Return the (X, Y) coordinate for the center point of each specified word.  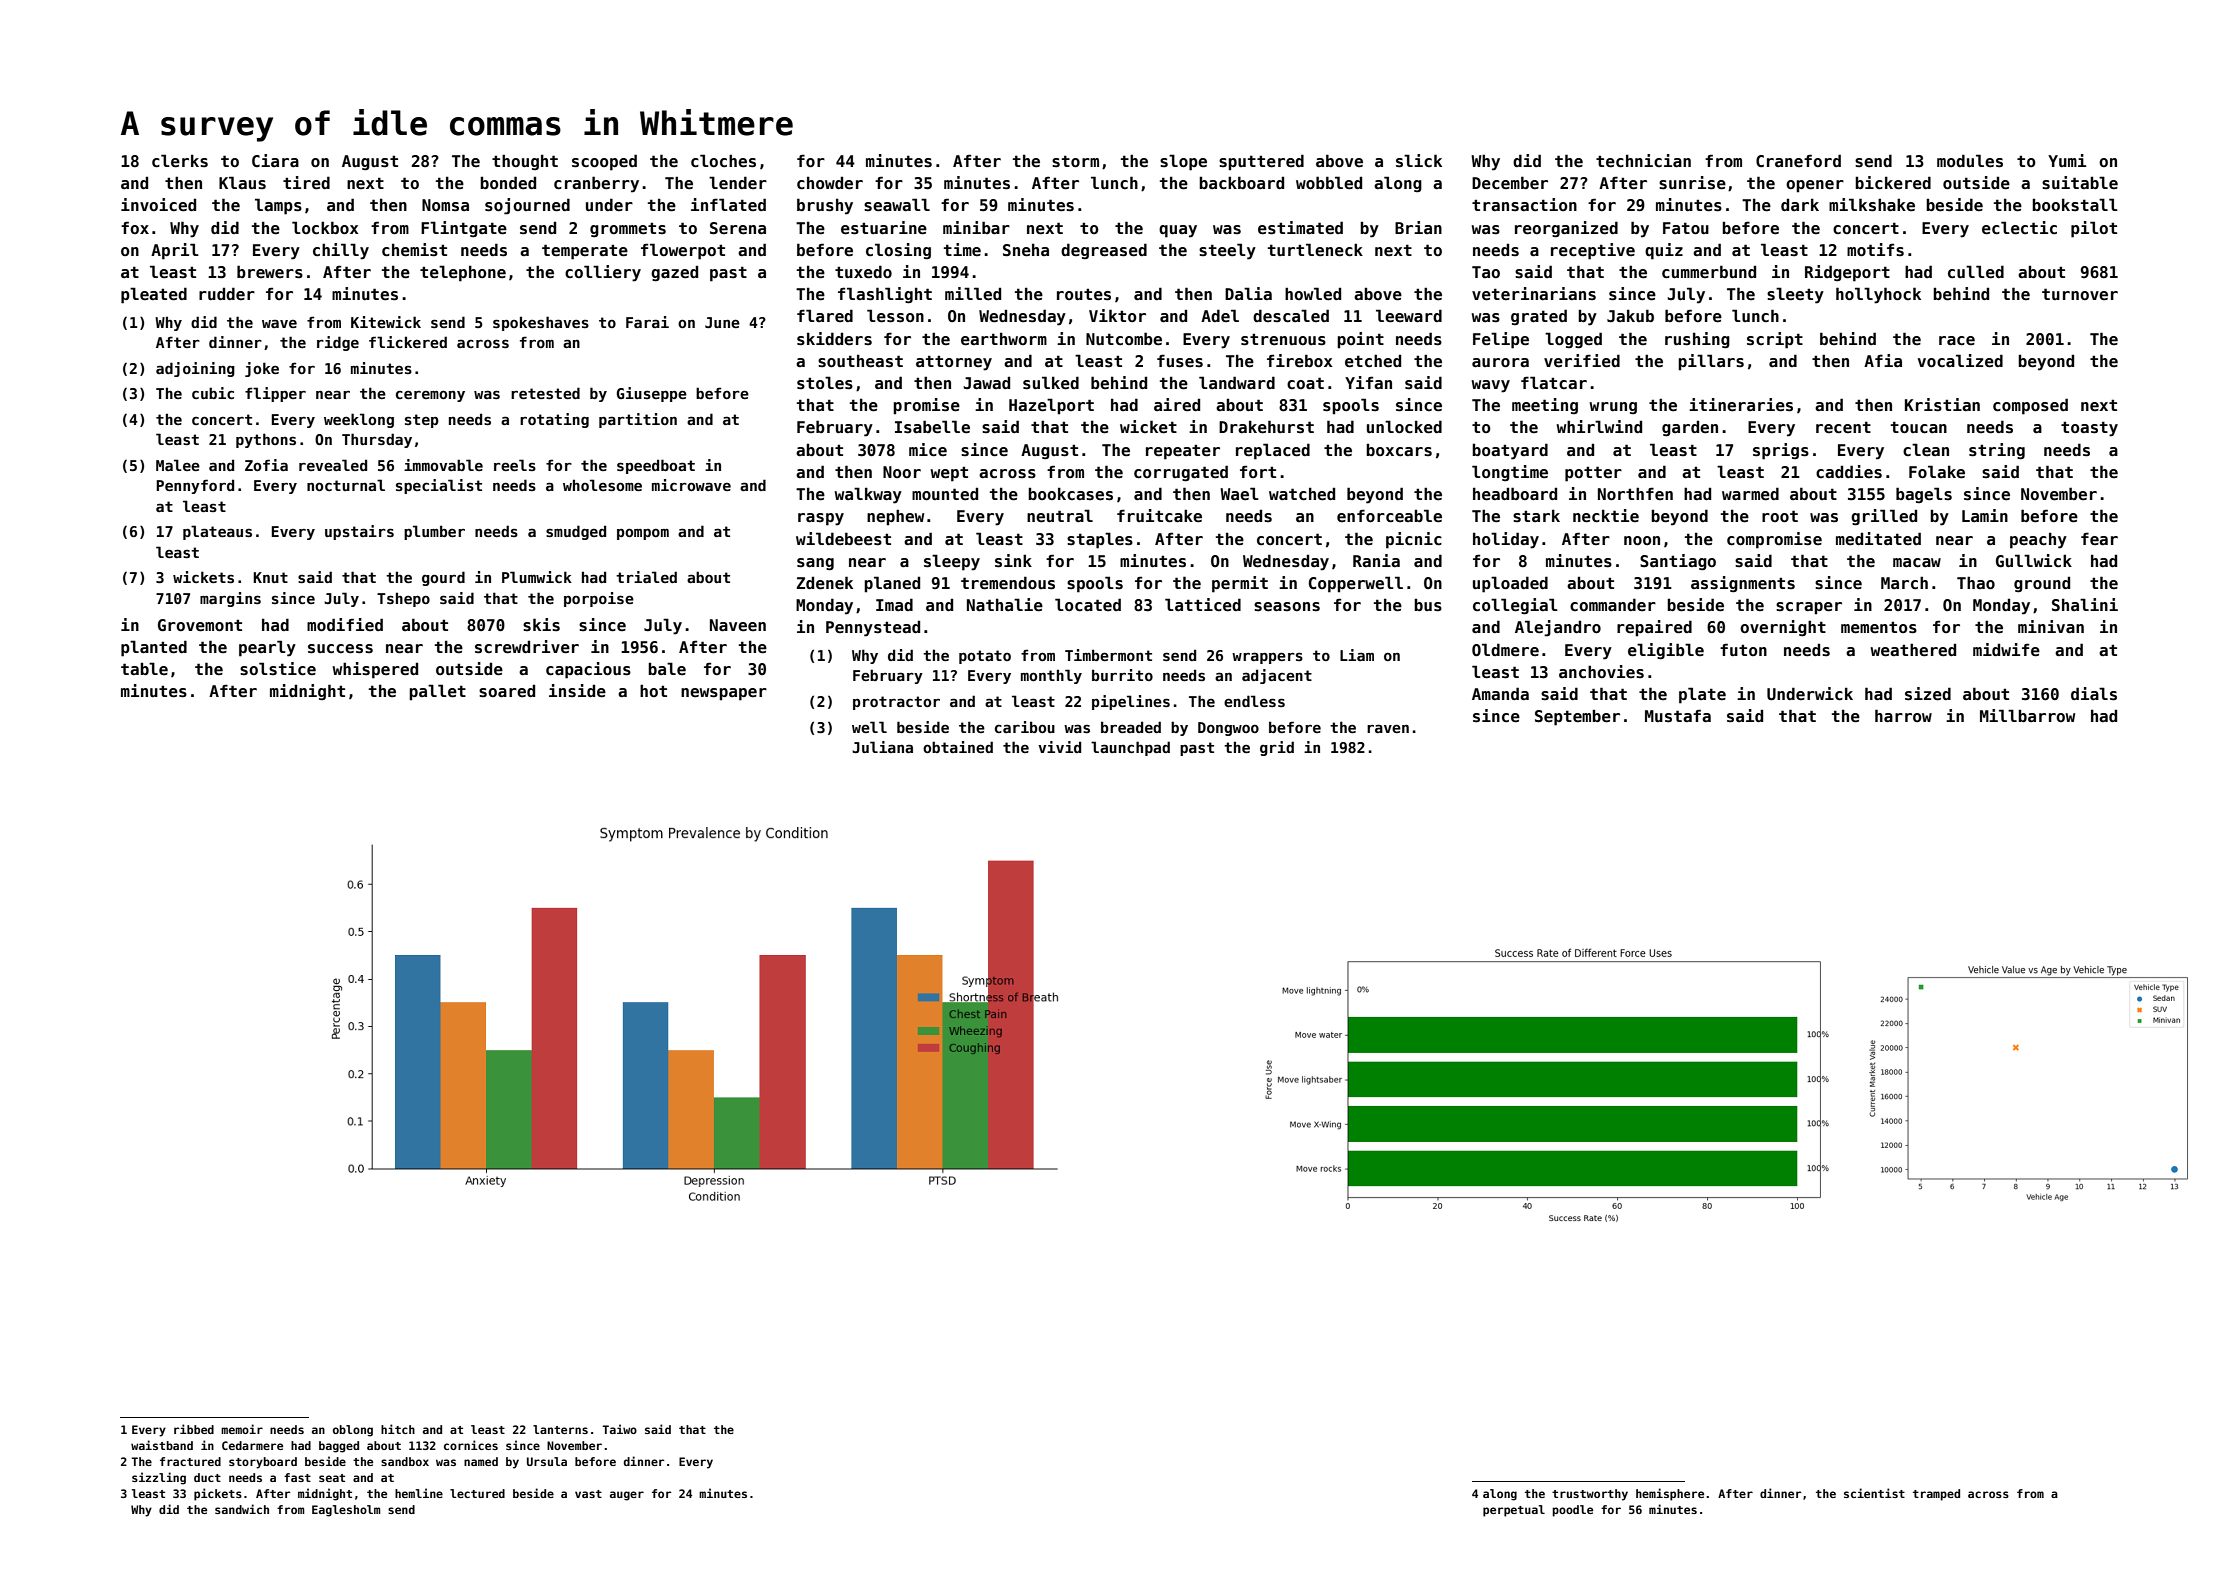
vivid (1059, 747)
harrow (1903, 715)
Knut (270, 577)
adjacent (1277, 676)
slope (1183, 162)
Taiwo (619, 1429)
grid (1277, 748)
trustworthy (1590, 1495)
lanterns (560, 1429)
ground (2042, 585)
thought (525, 162)
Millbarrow (2027, 715)
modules (1970, 161)
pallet (437, 692)
